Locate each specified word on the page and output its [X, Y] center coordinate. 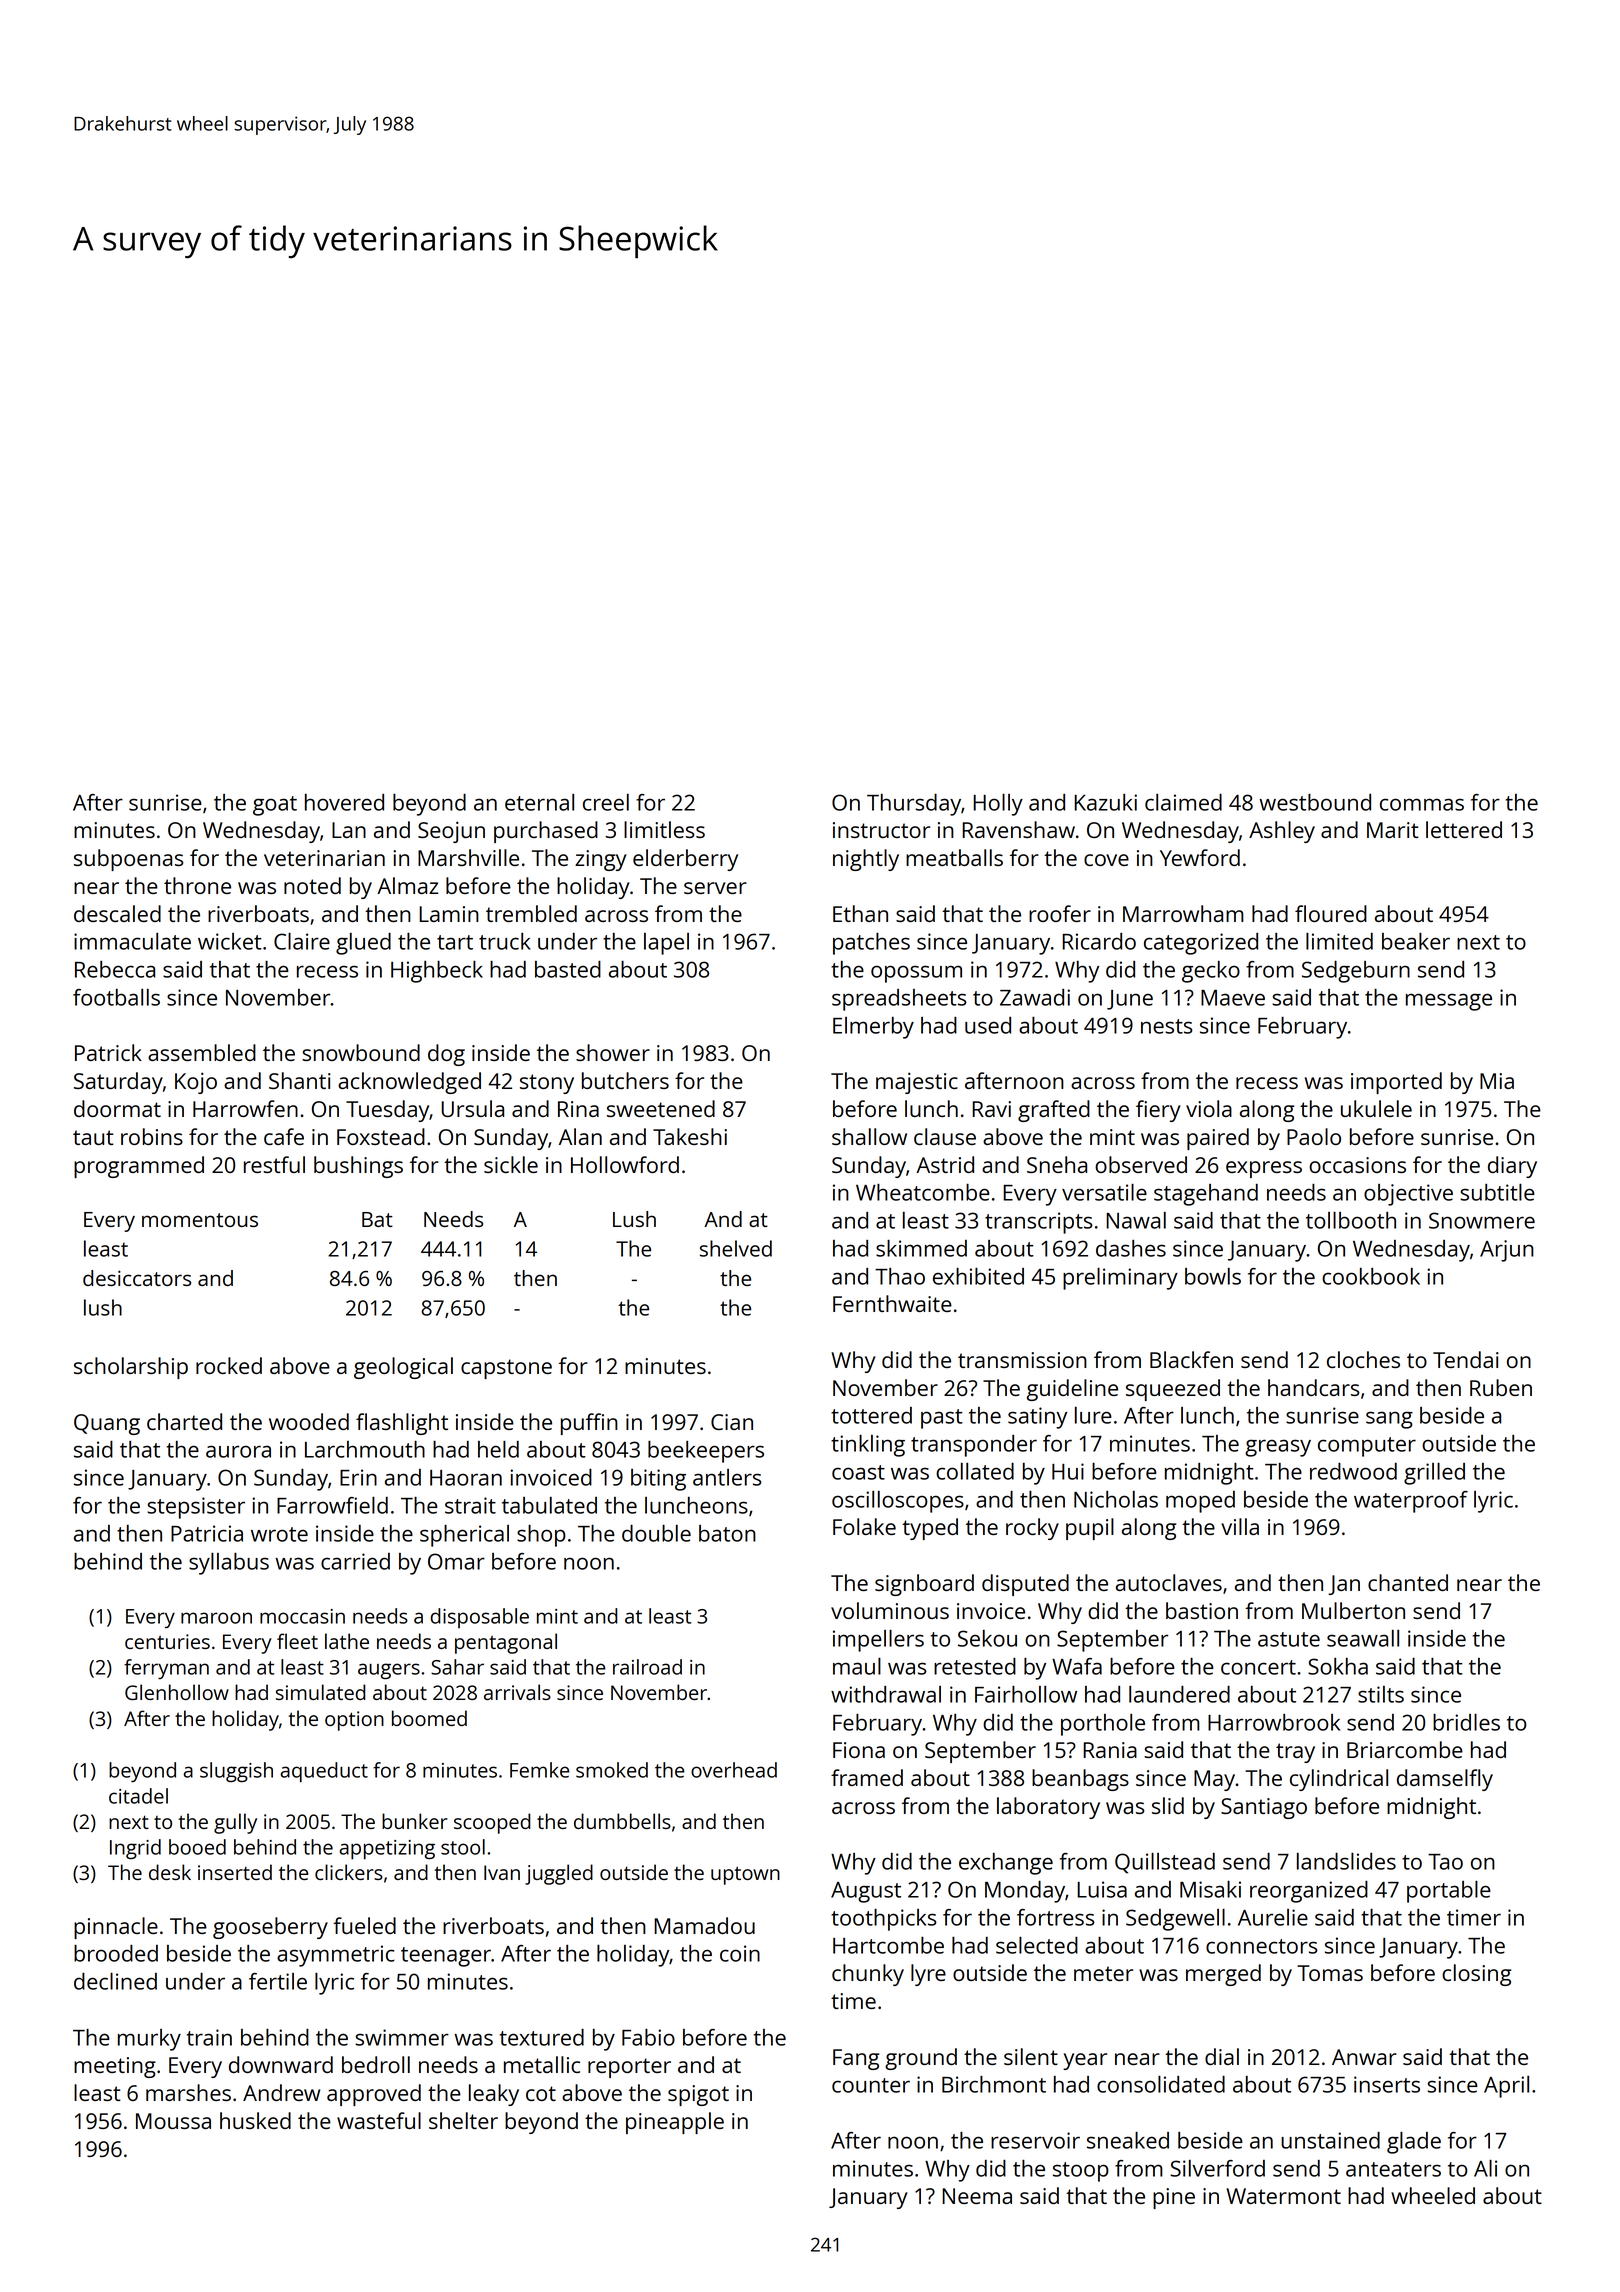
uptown [745, 1875]
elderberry [685, 860]
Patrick [108, 1052]
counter [871, 2085]
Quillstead [1165, 1863]
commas [1422, 804]
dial [1222, 2056]
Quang [107, 1424]
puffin [589, 1424]
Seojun [451, 832]
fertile [278, 1981]
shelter [463, 2120]
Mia [1497, 1081]
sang [1389, 1420]
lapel [666, 944]
